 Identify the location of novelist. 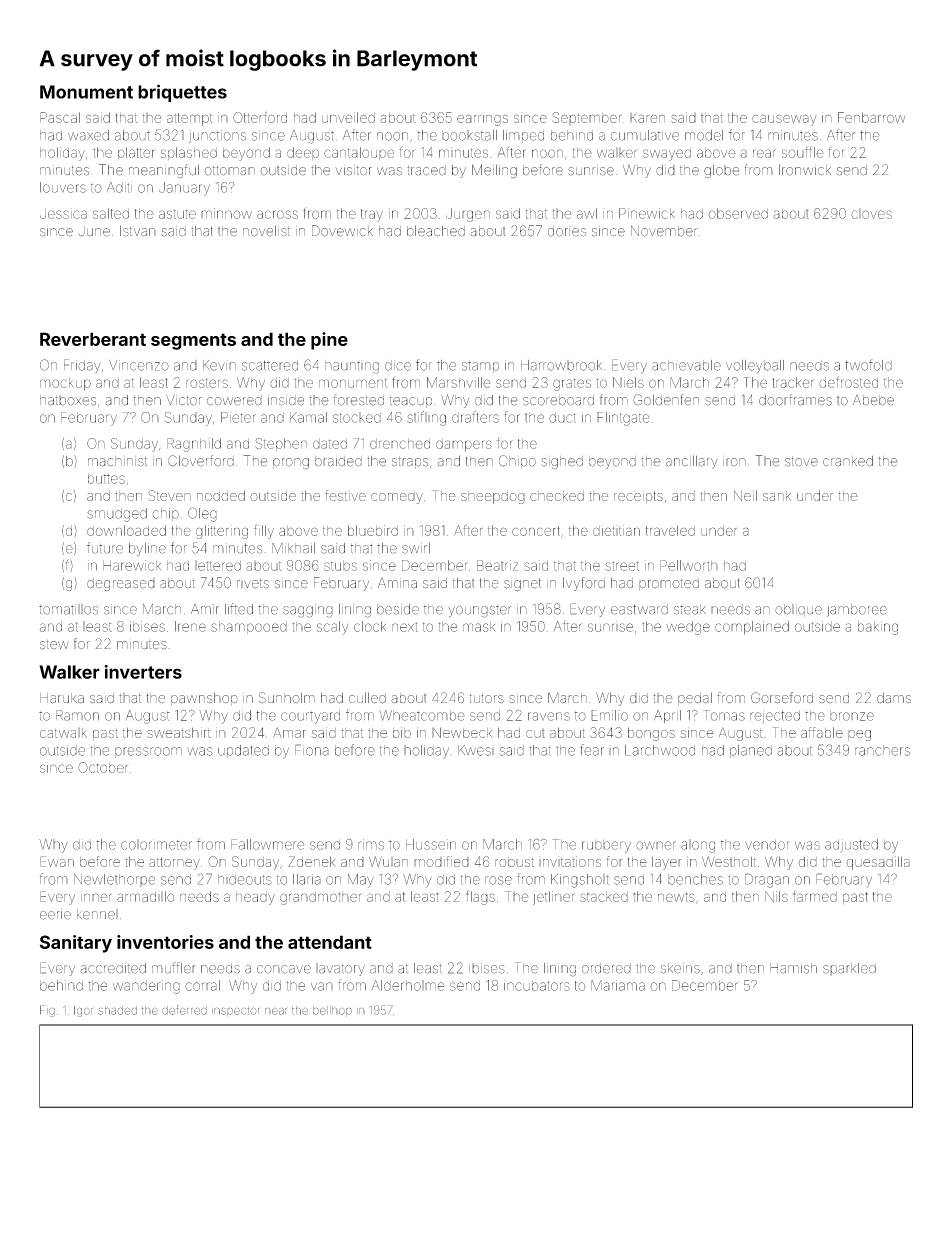
(266, 231).
